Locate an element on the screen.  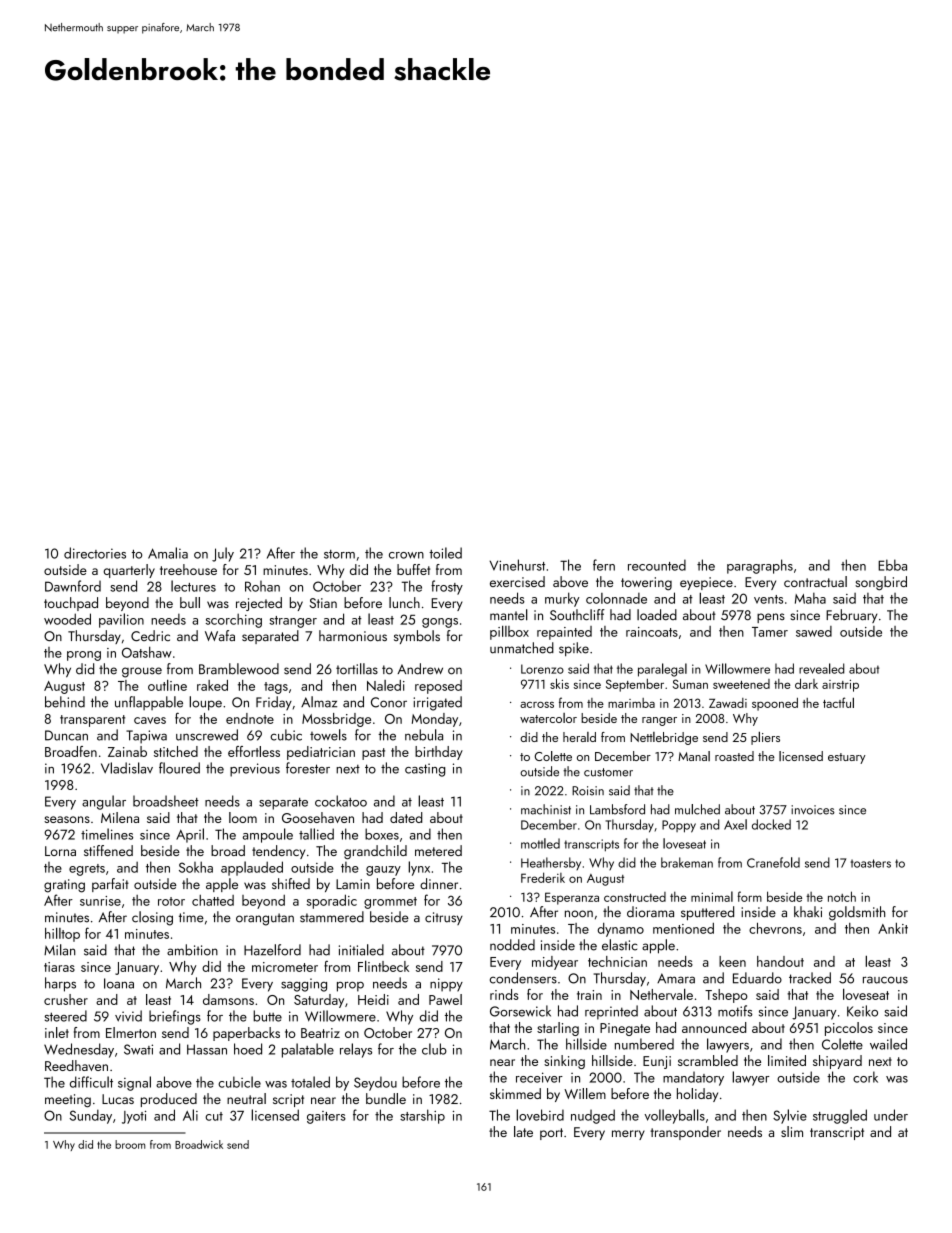
Duncan is located at coordinates (66, 735).
